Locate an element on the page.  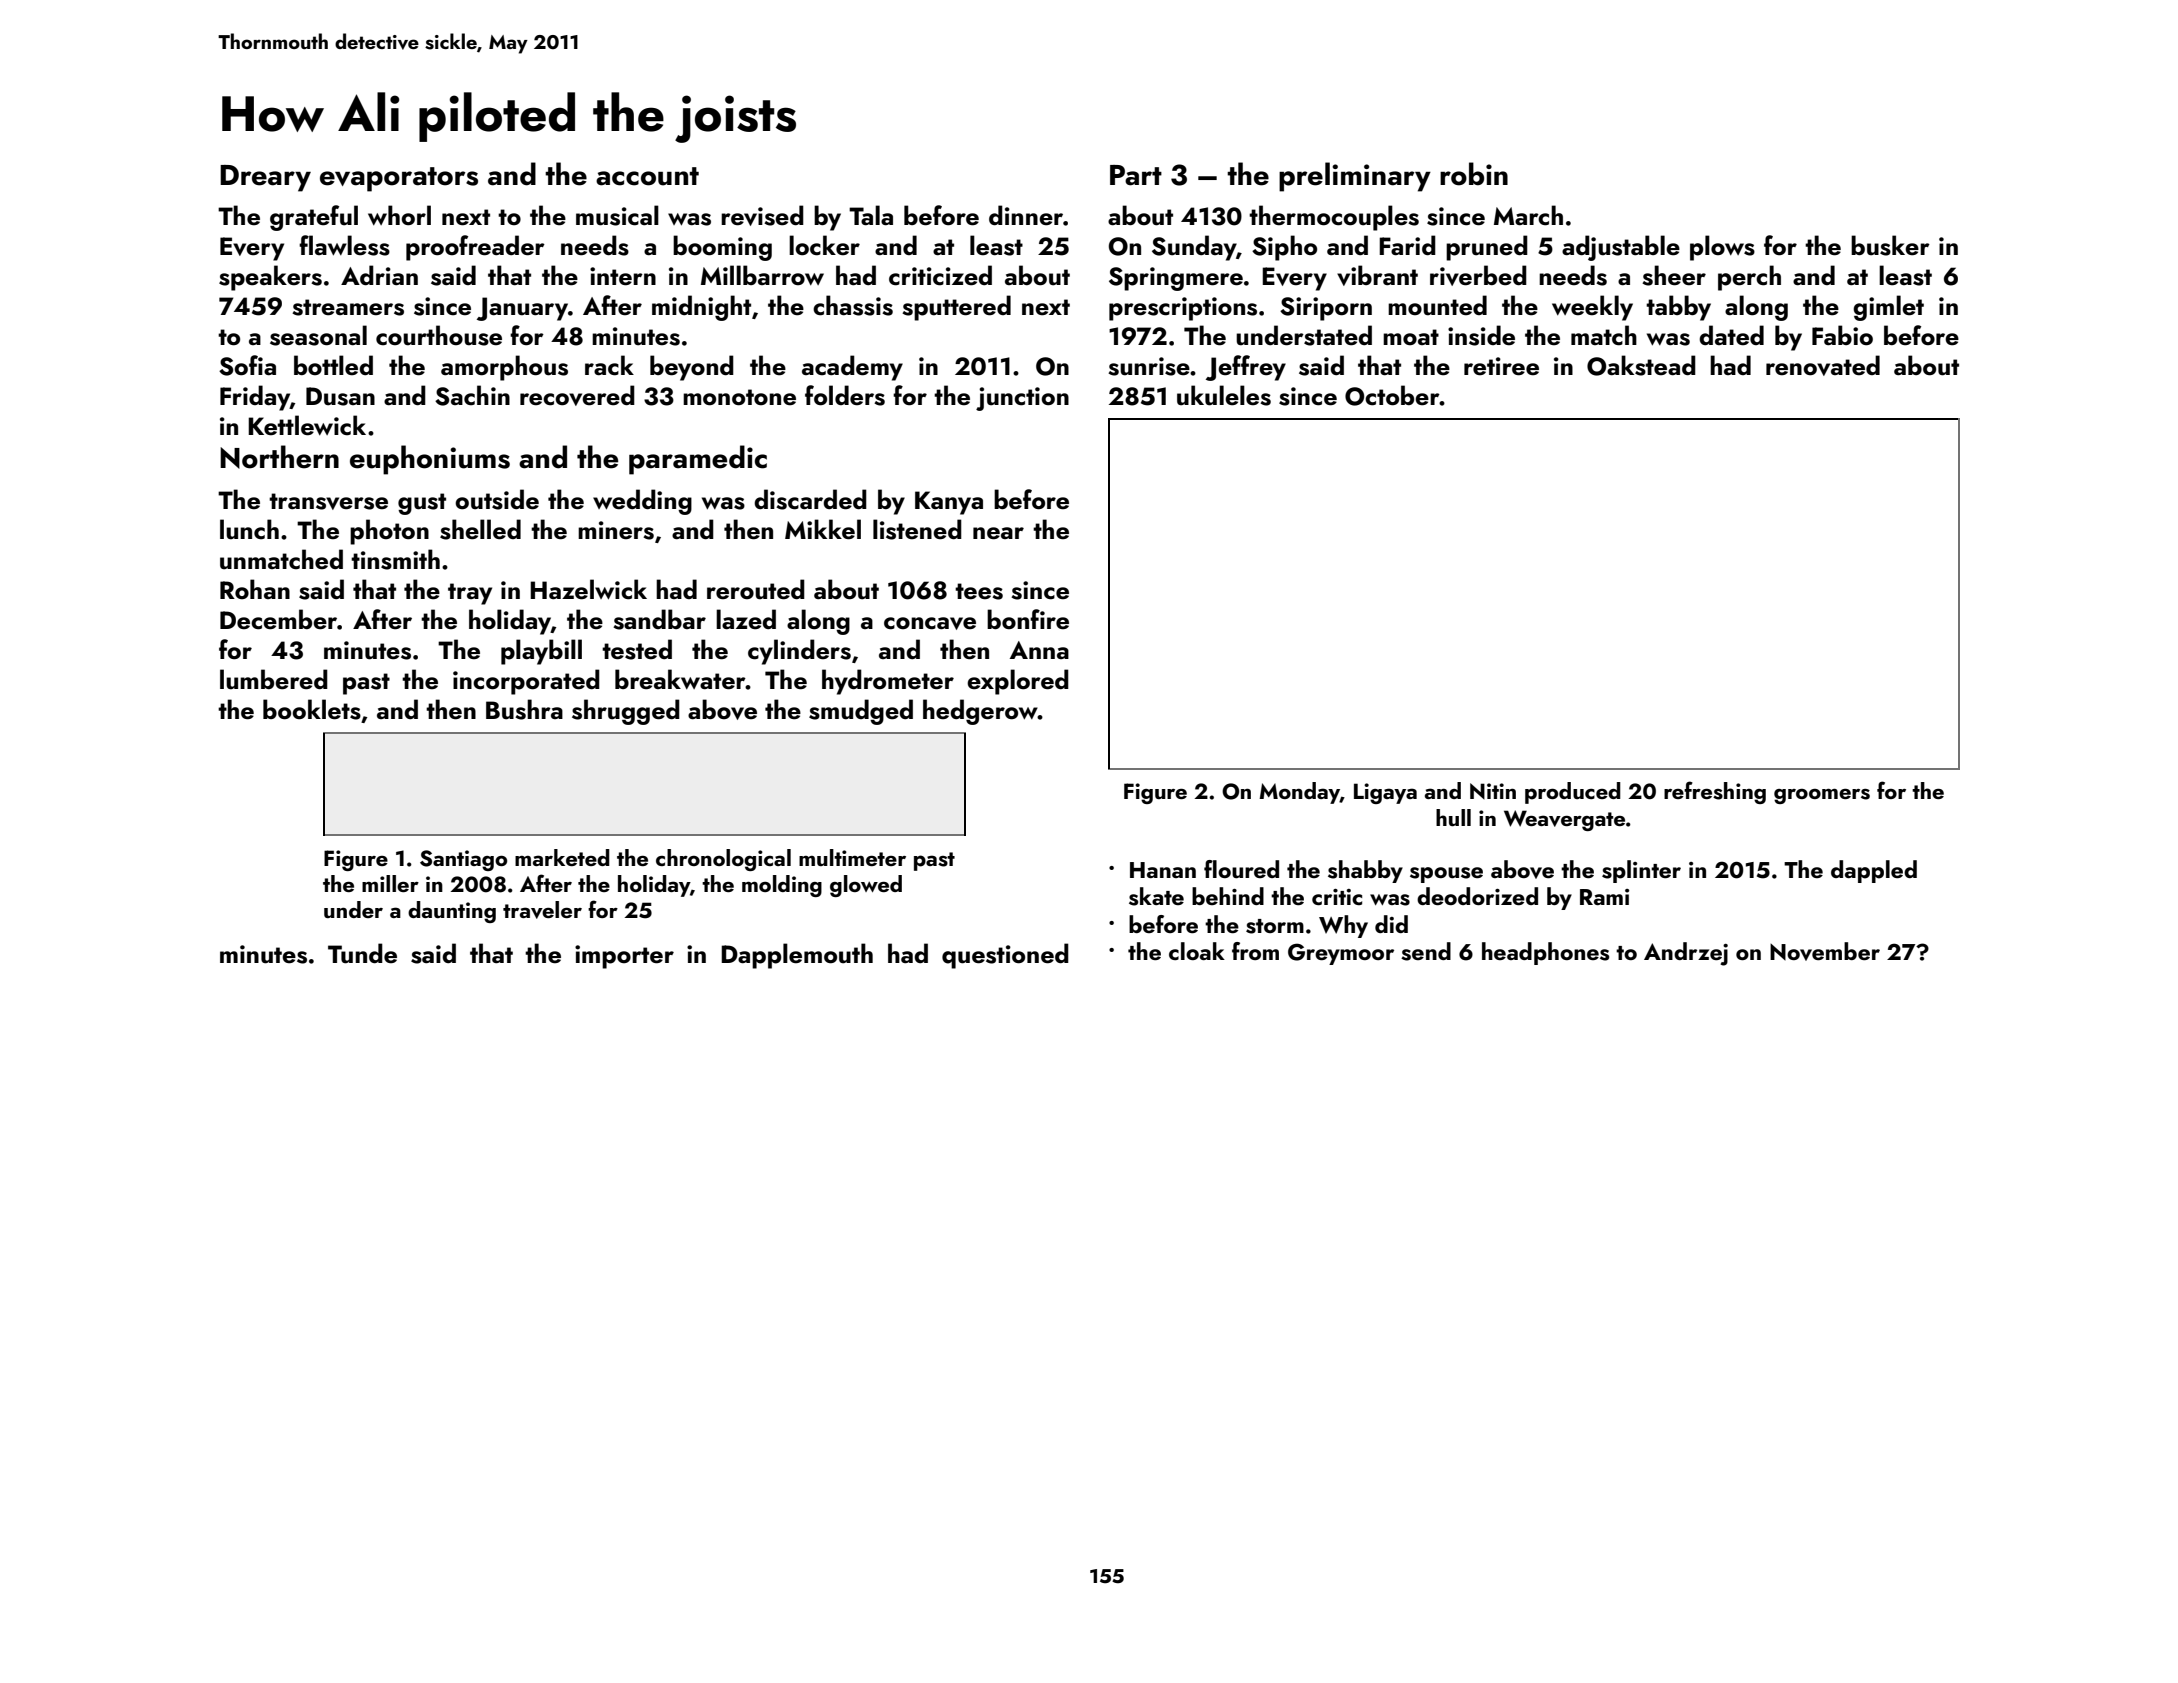
busker is located at coordinates (1890, 245).
